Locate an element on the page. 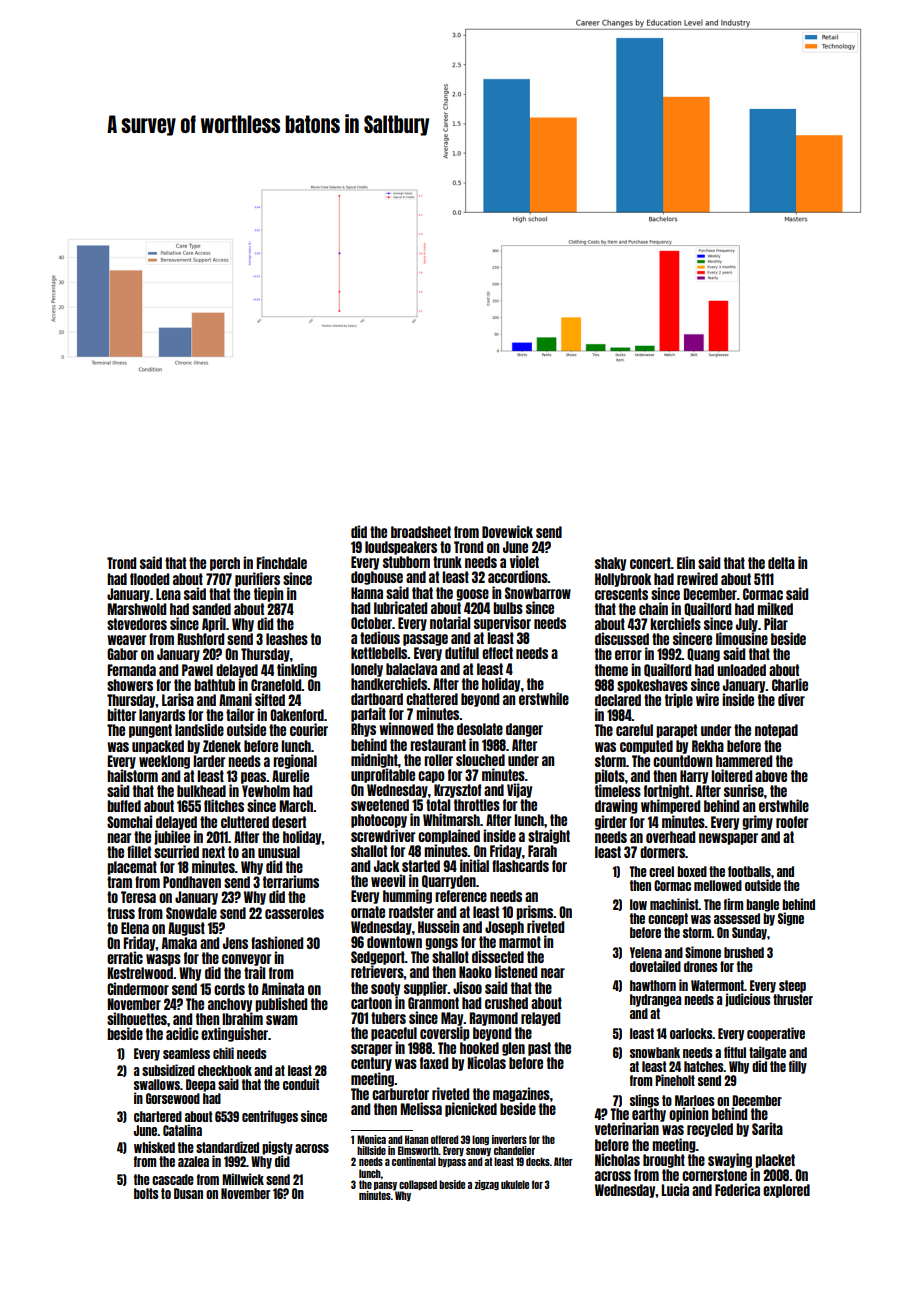 This image has width=924, height=1308. desert is located at coordinates (289, 822).
